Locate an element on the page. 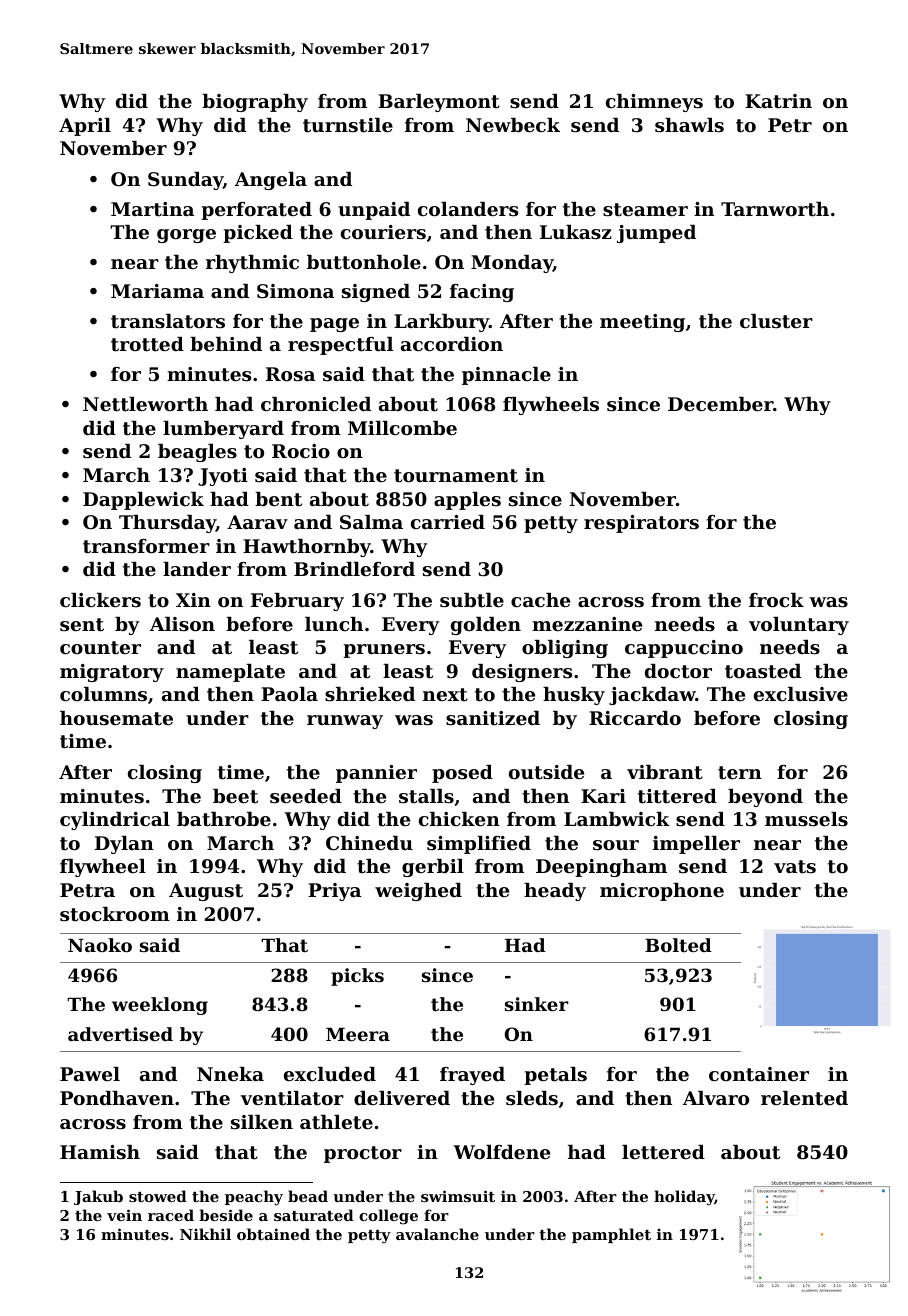 This image has width=908, height=1316. cylindrical is located at coordinates (115, 821).
